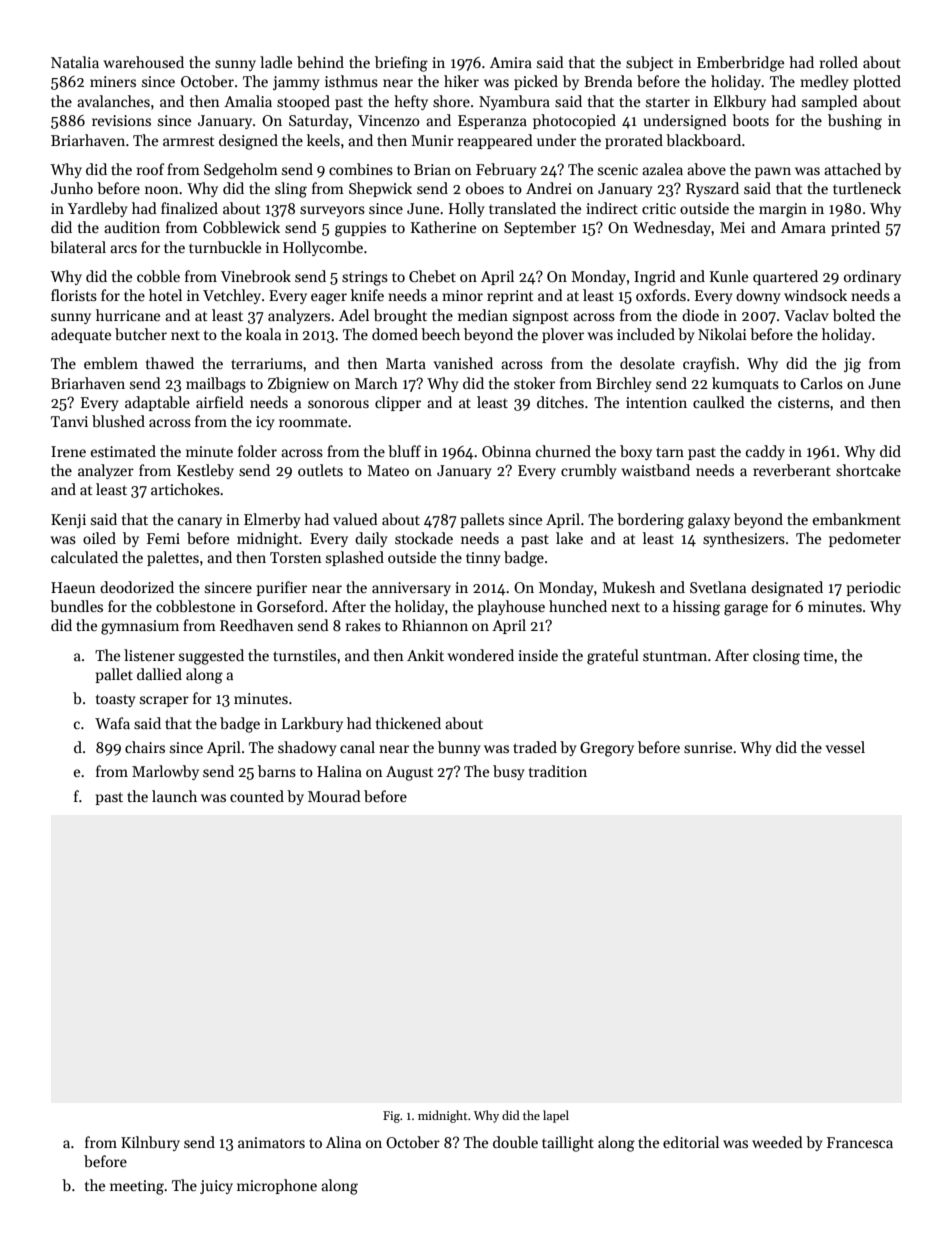  Describe the element at coordinates (216, 385) in the image. I see `mailbags` at that location.
